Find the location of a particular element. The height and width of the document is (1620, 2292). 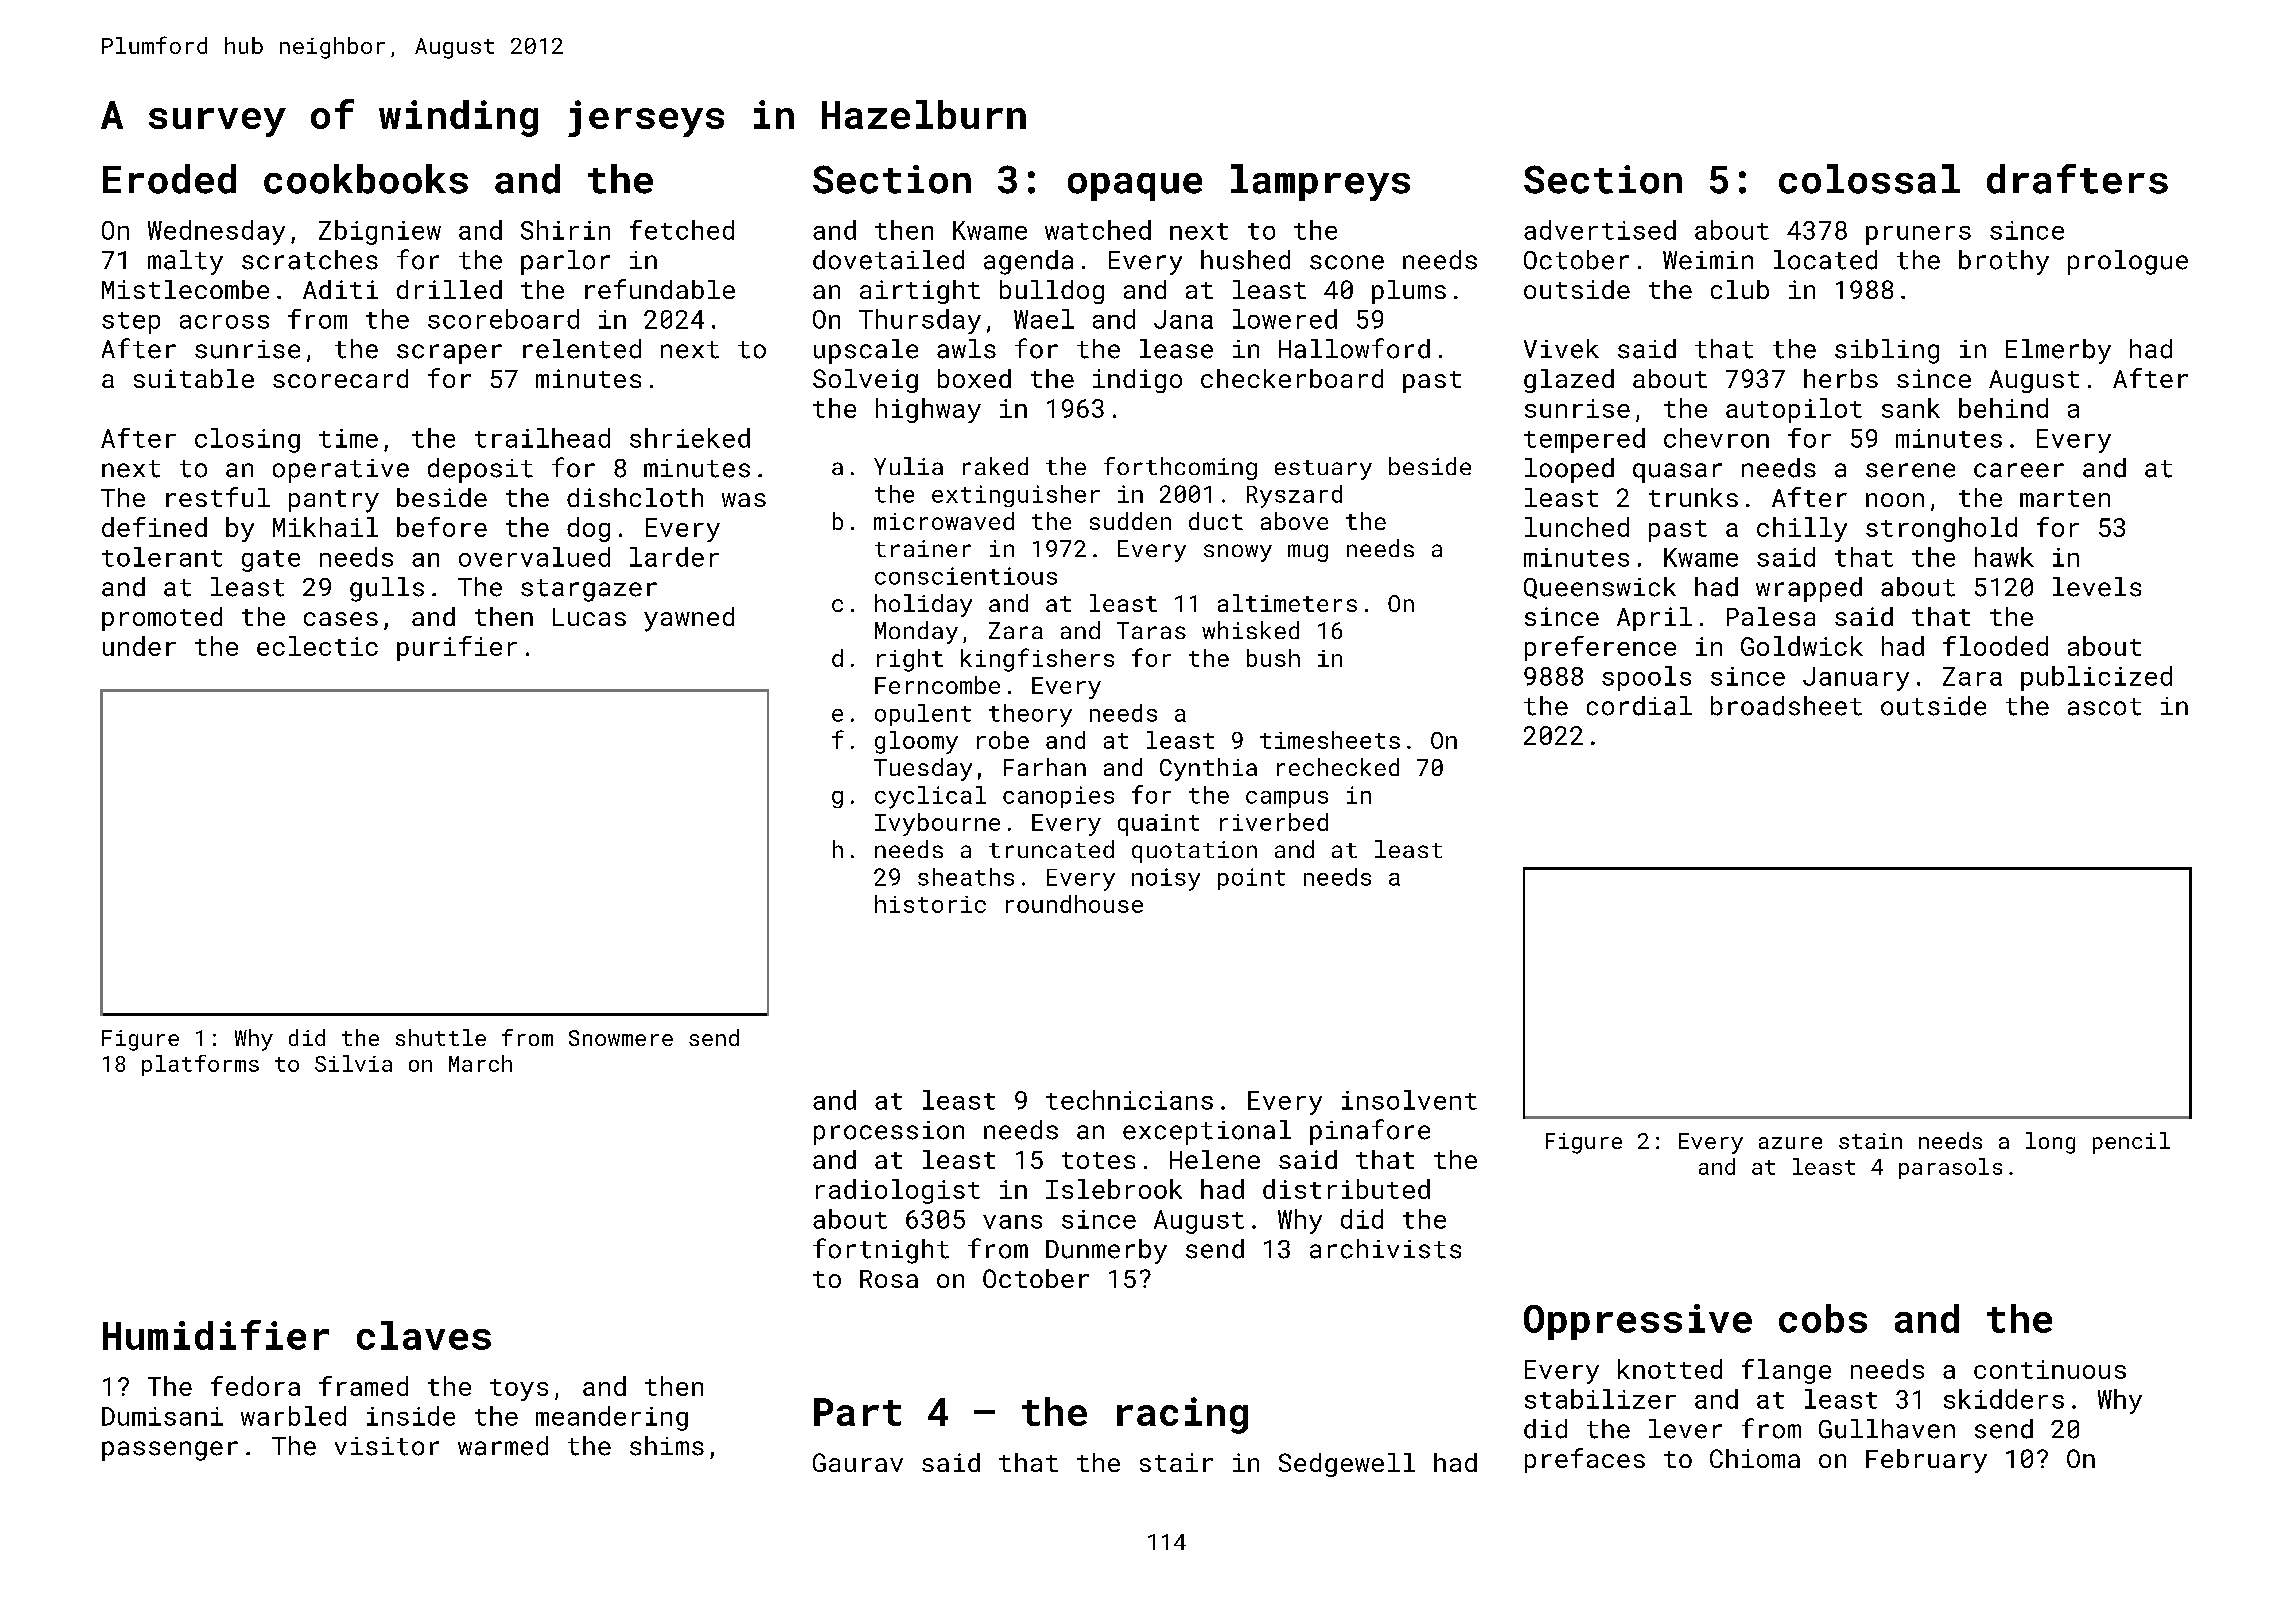

Dunmerby is located at coordinates (1106, 1251).
